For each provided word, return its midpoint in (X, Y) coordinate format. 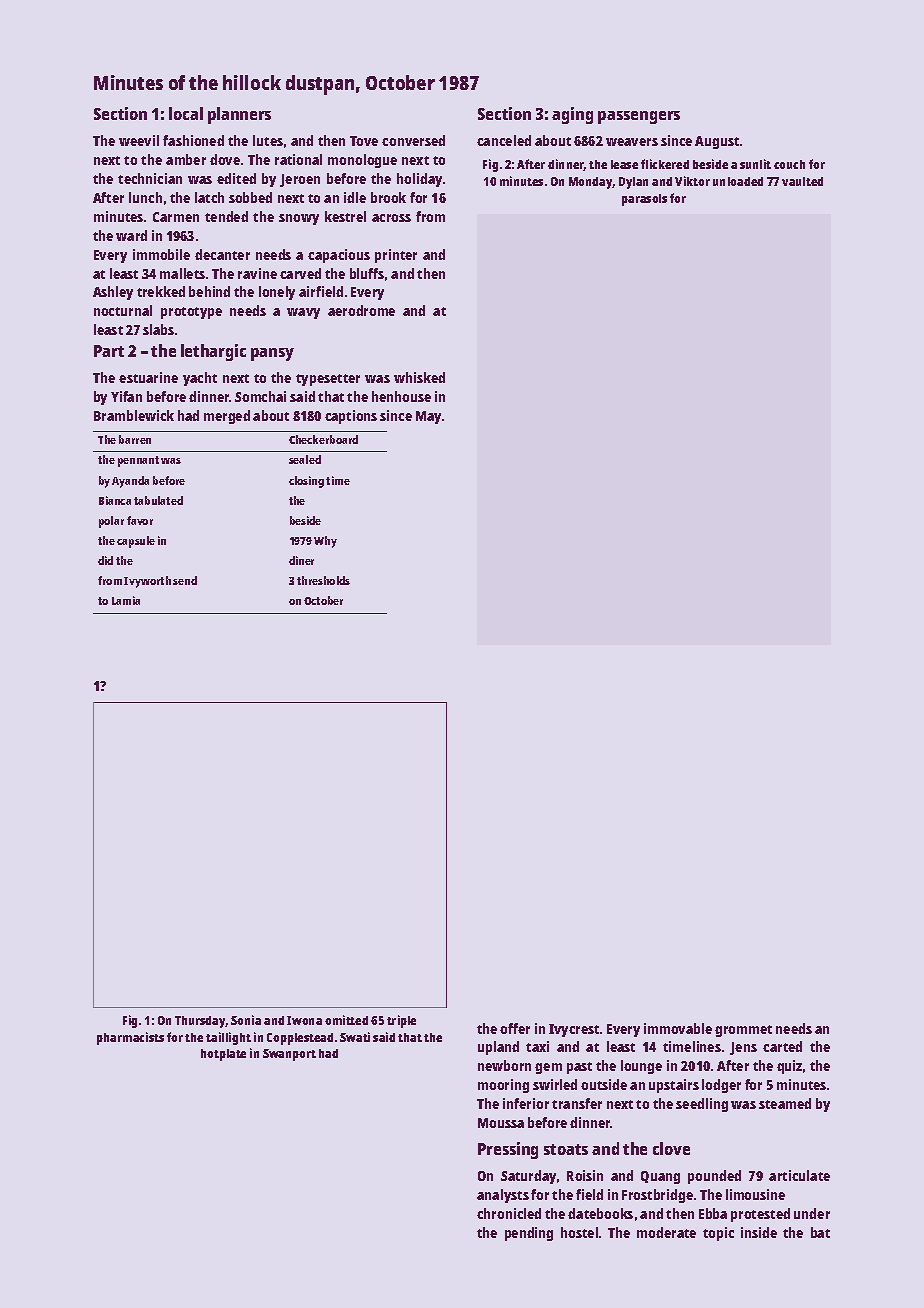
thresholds (323, 580)
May (428, 417)
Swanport (289, 1055)
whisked (419, 377)
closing (306, 482)
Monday (591, 183)
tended (226, 216)
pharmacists (130, 1038)
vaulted (802, 181)
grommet (743, 1031)
